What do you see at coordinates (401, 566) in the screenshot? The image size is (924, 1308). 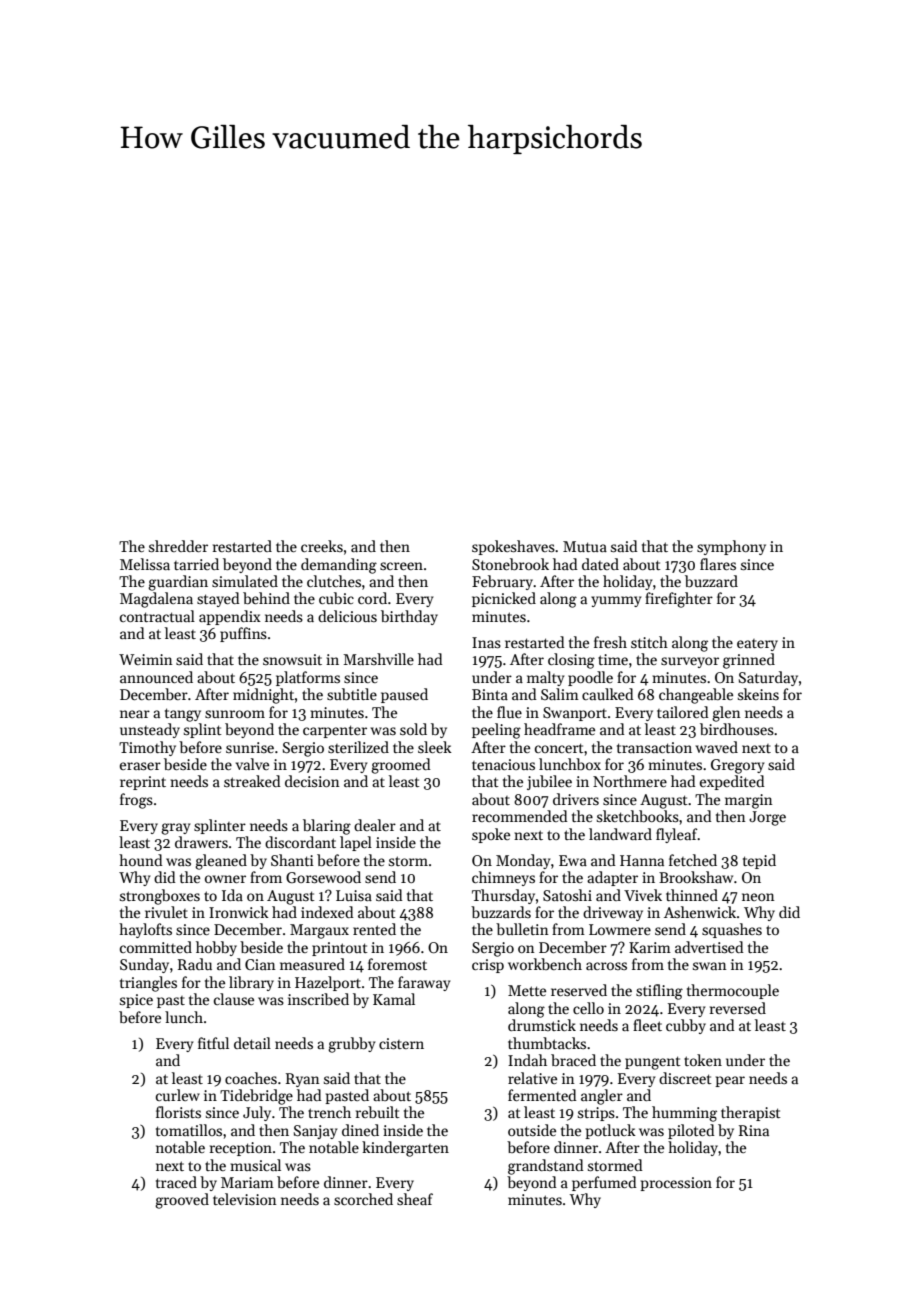 I see `screen` at bounding box center [401, 566].
